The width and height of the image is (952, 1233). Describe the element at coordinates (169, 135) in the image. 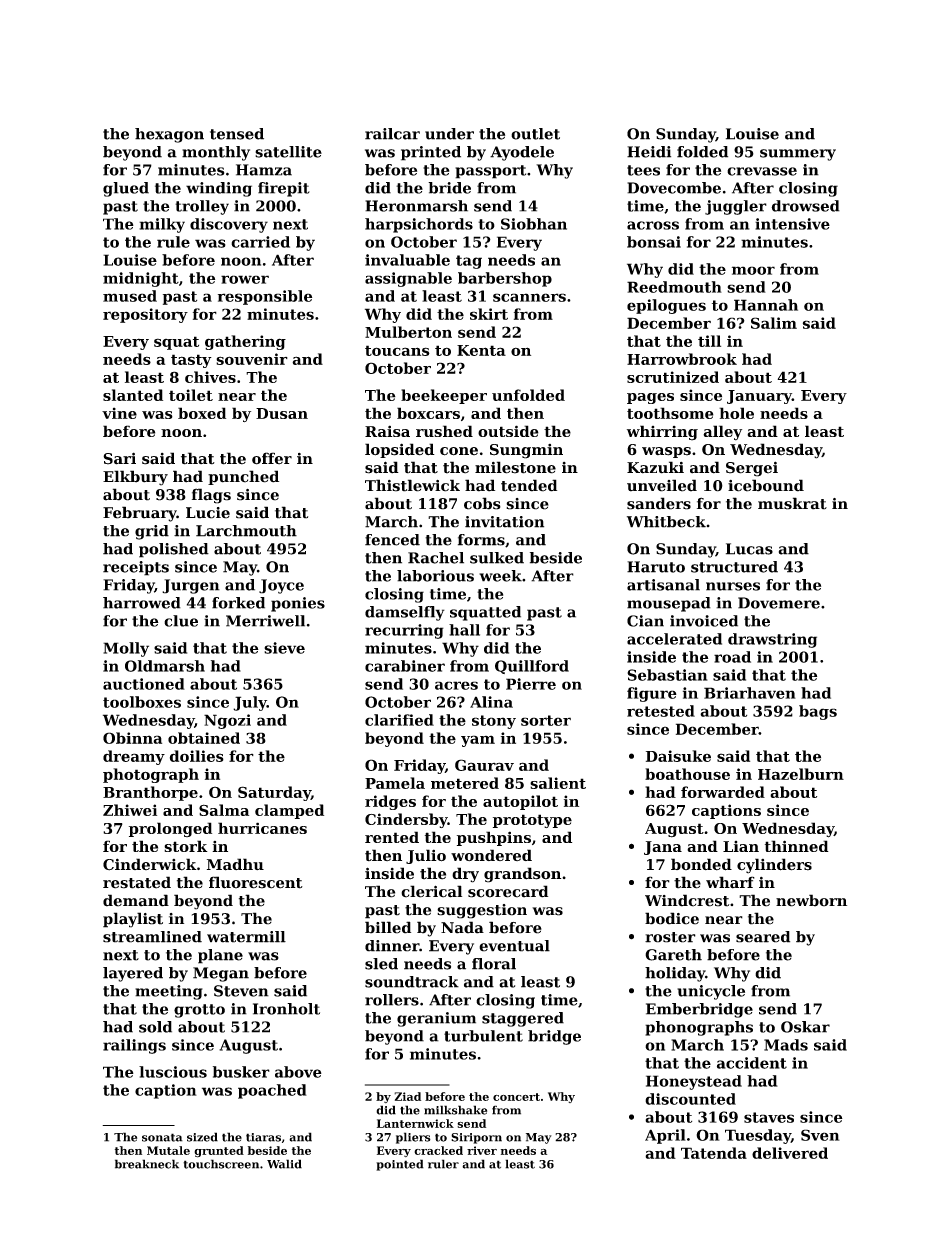

I see `hexagon` at that location.
